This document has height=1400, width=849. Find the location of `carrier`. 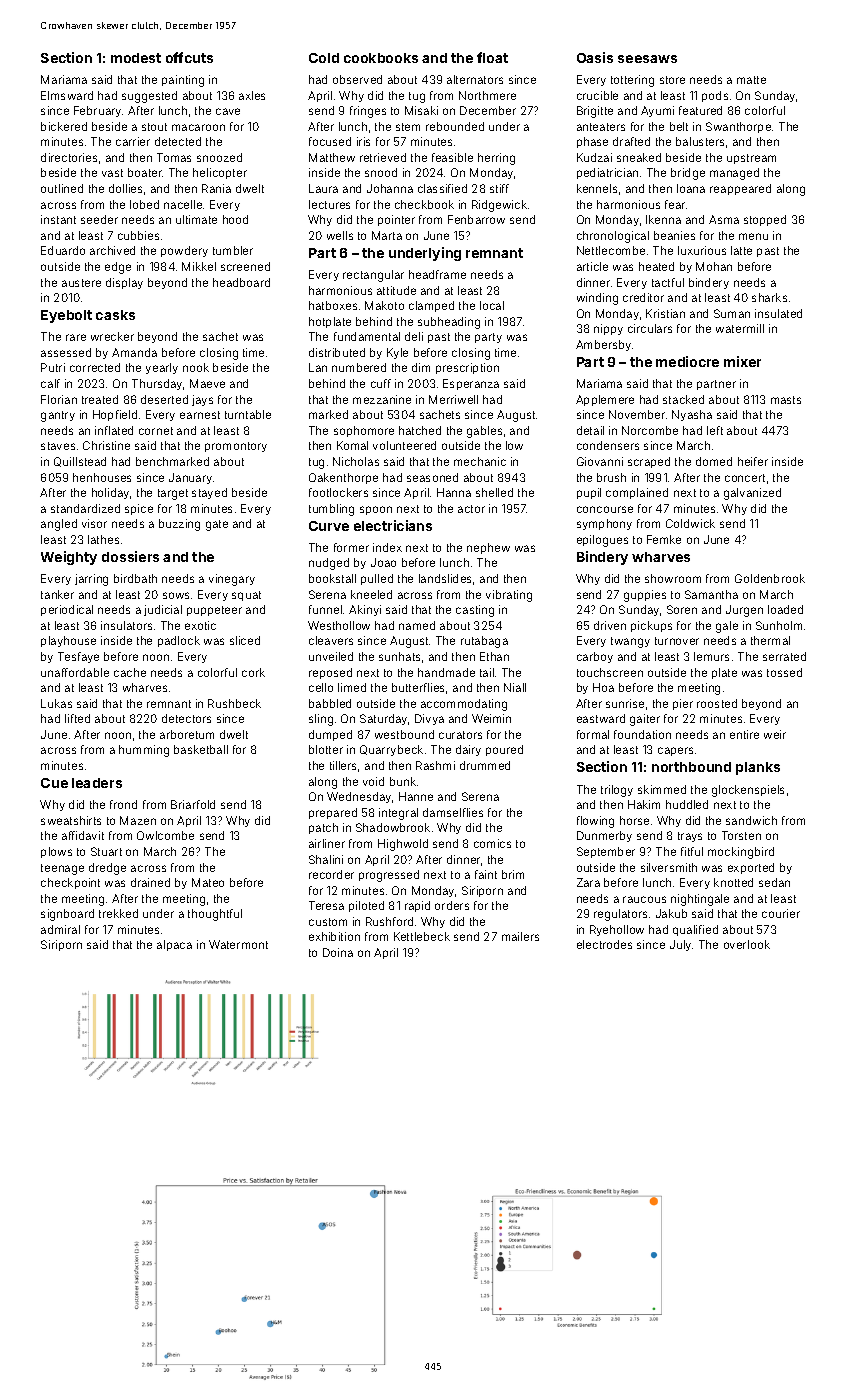

carrier is located at coordinates (133, 141).
